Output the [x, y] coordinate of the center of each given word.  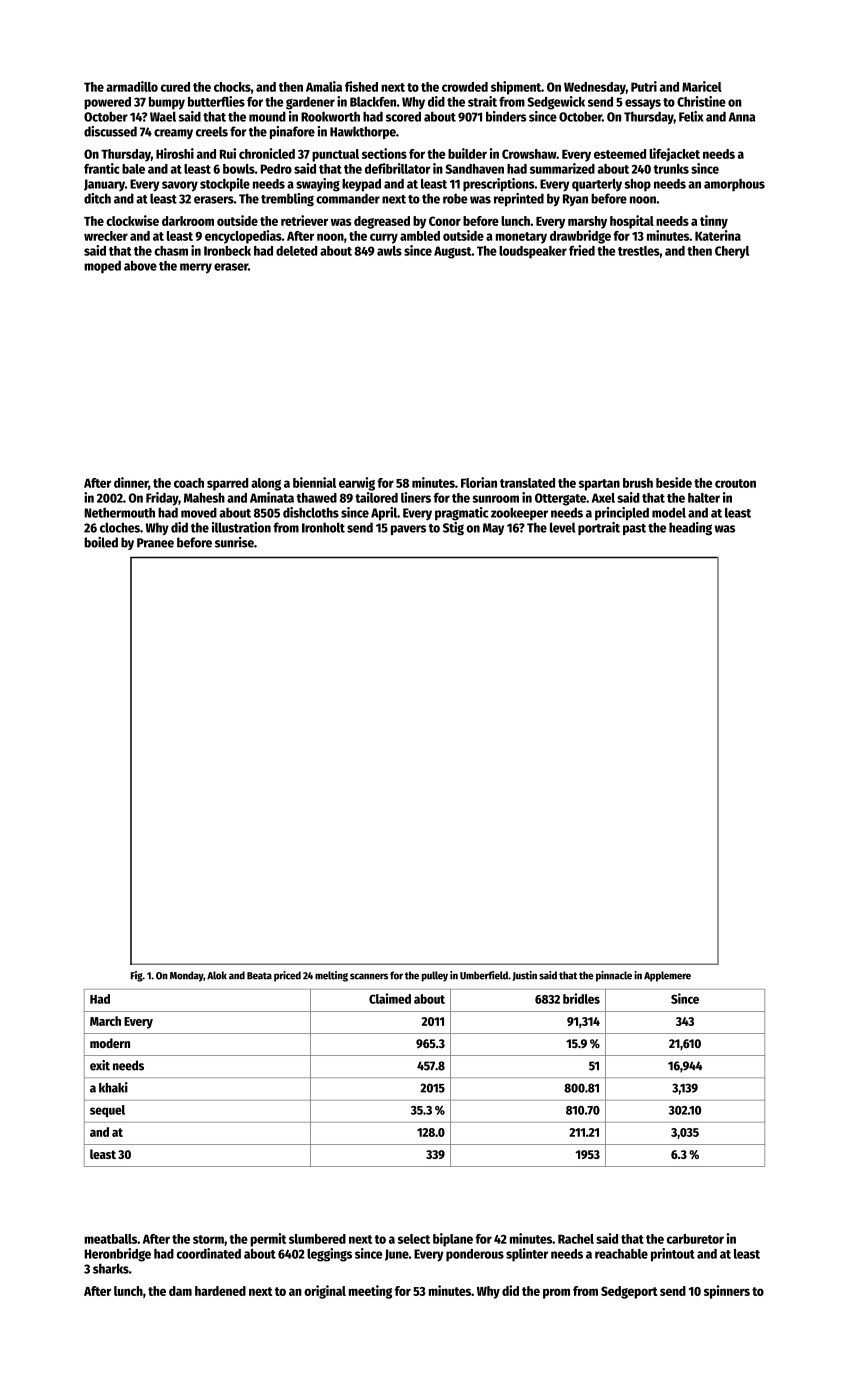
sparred [227, 484]
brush [638, 483]
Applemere [667, 976]
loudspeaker [533, 252]
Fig [137, 976]
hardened [220, 1291]
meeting [370, 1292]
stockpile [225, 185]
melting [331, 976]
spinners [727, 1292]
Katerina [718, 235]
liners [416, 497]
